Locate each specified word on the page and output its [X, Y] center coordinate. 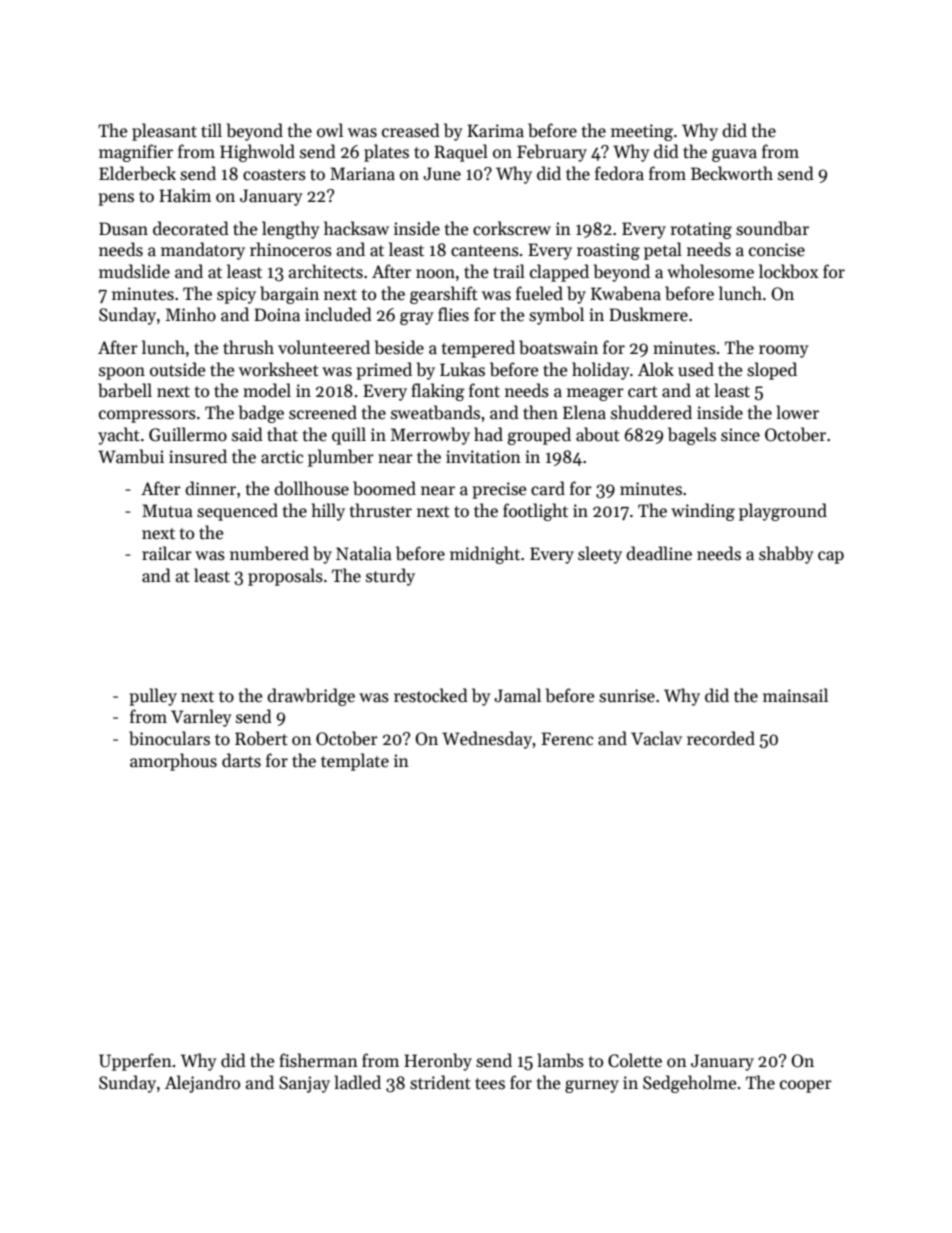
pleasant [164, 132]
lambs [560, 1060]
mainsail [795, 695]
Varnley [201, 718]
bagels [692, 436]
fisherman [318, 1060]
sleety [600, 555]
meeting [642, 132]
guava [734, 155]
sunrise [627, 696]
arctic [282, 457]
